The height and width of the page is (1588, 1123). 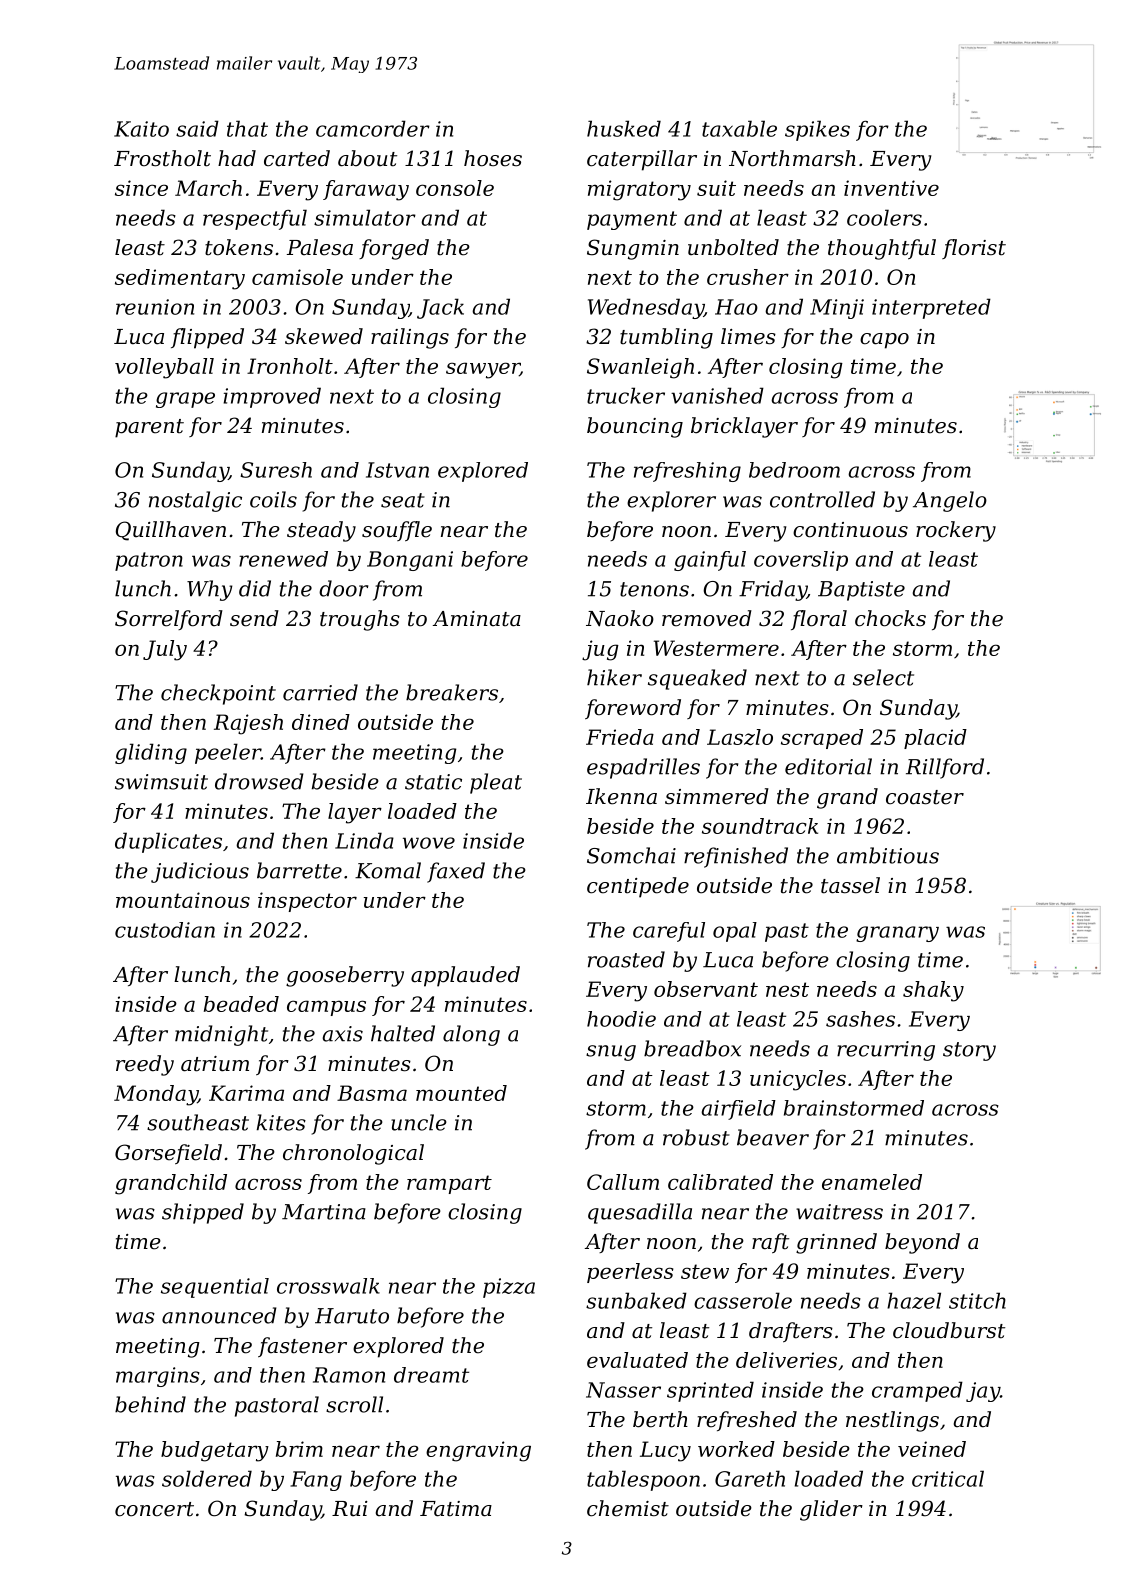 I want to click on taxable, so click(x=739, y=128).
